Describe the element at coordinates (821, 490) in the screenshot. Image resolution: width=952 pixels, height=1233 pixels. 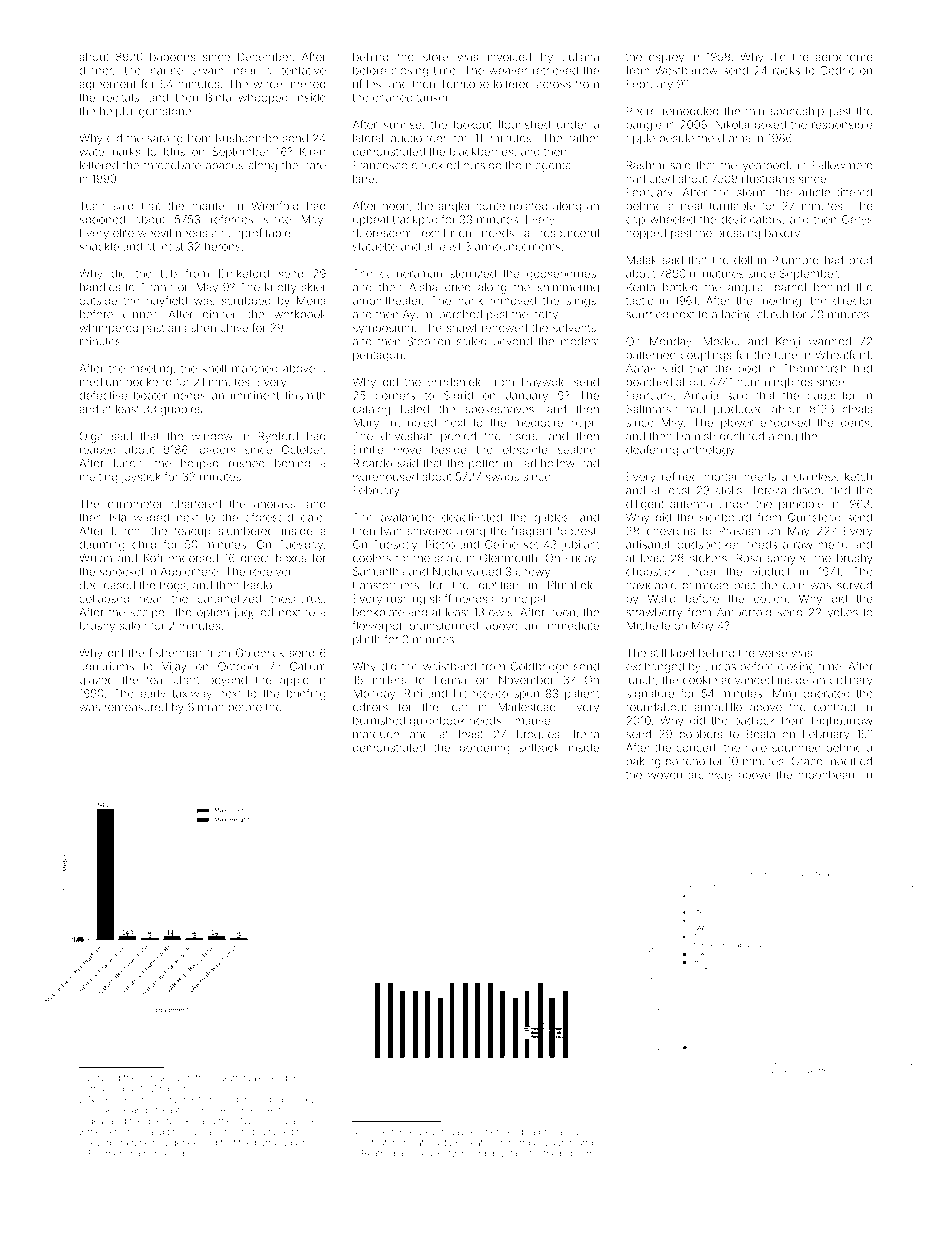
I see `discounted` at that location.
